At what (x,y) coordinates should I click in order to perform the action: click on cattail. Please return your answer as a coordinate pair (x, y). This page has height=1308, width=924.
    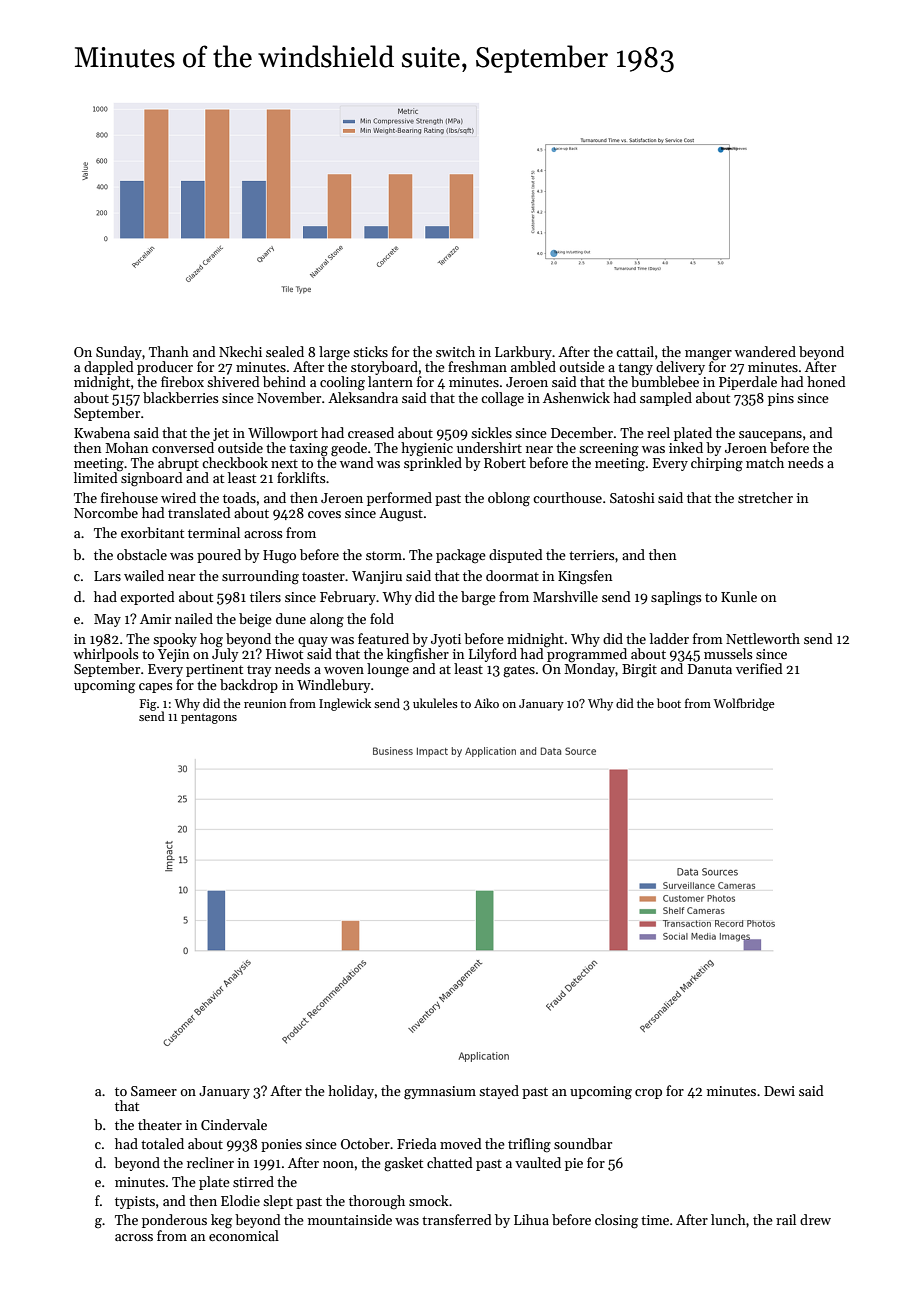
    Looking at the image, I should click on (635, 351).
